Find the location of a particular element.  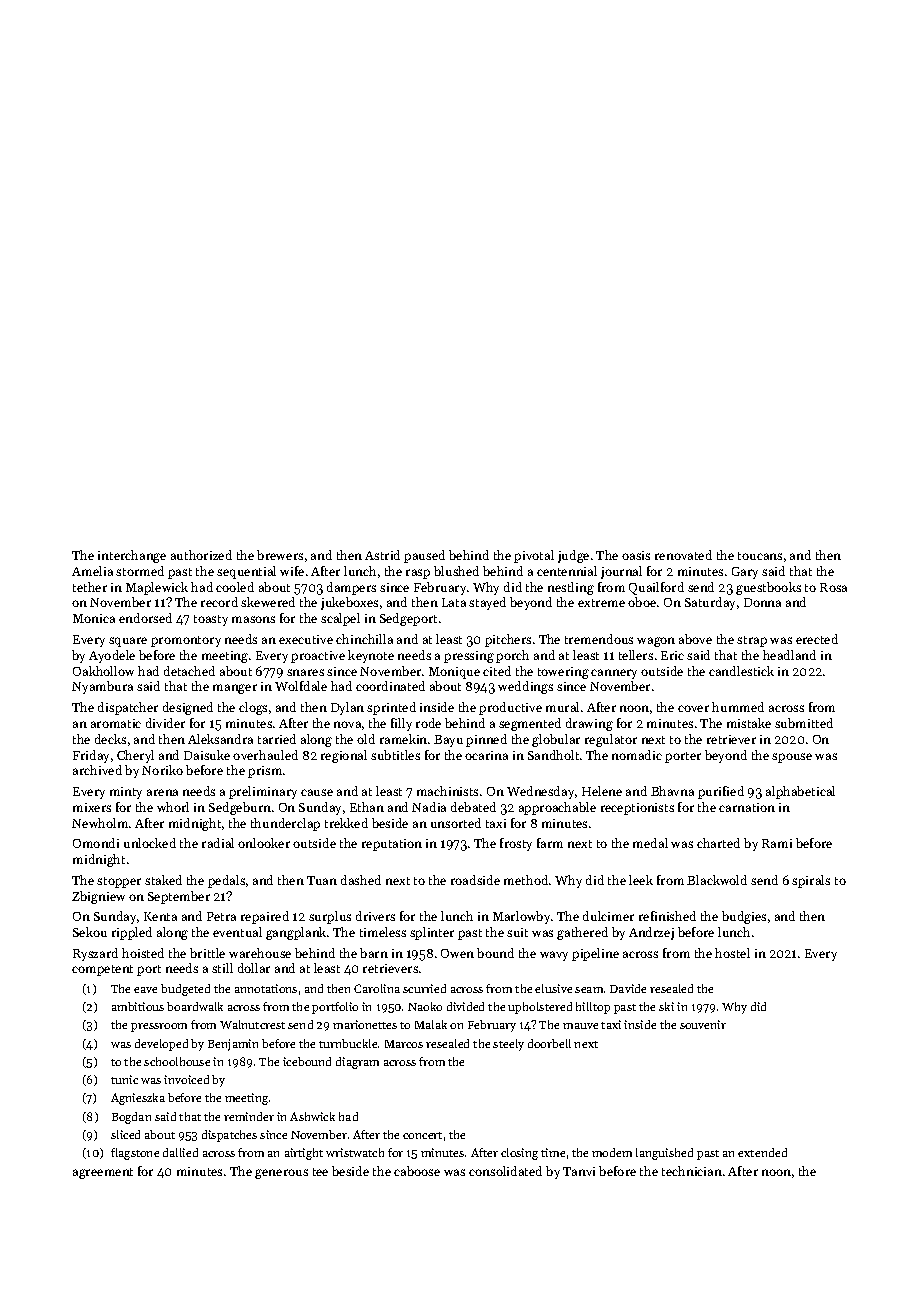

Bogdan is located at coordinates (131, 1118).
